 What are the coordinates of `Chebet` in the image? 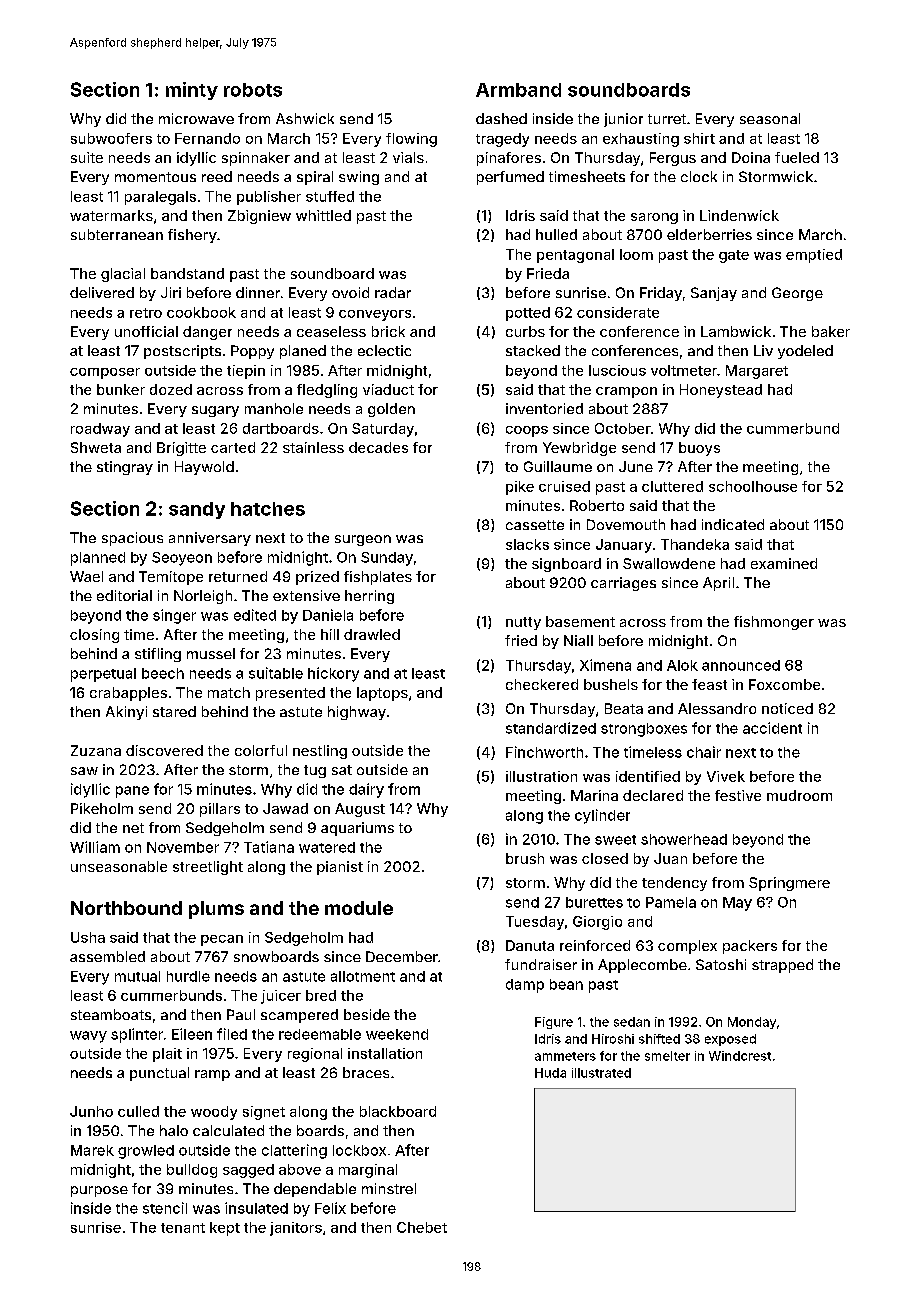 It's located at (422, 1227).
